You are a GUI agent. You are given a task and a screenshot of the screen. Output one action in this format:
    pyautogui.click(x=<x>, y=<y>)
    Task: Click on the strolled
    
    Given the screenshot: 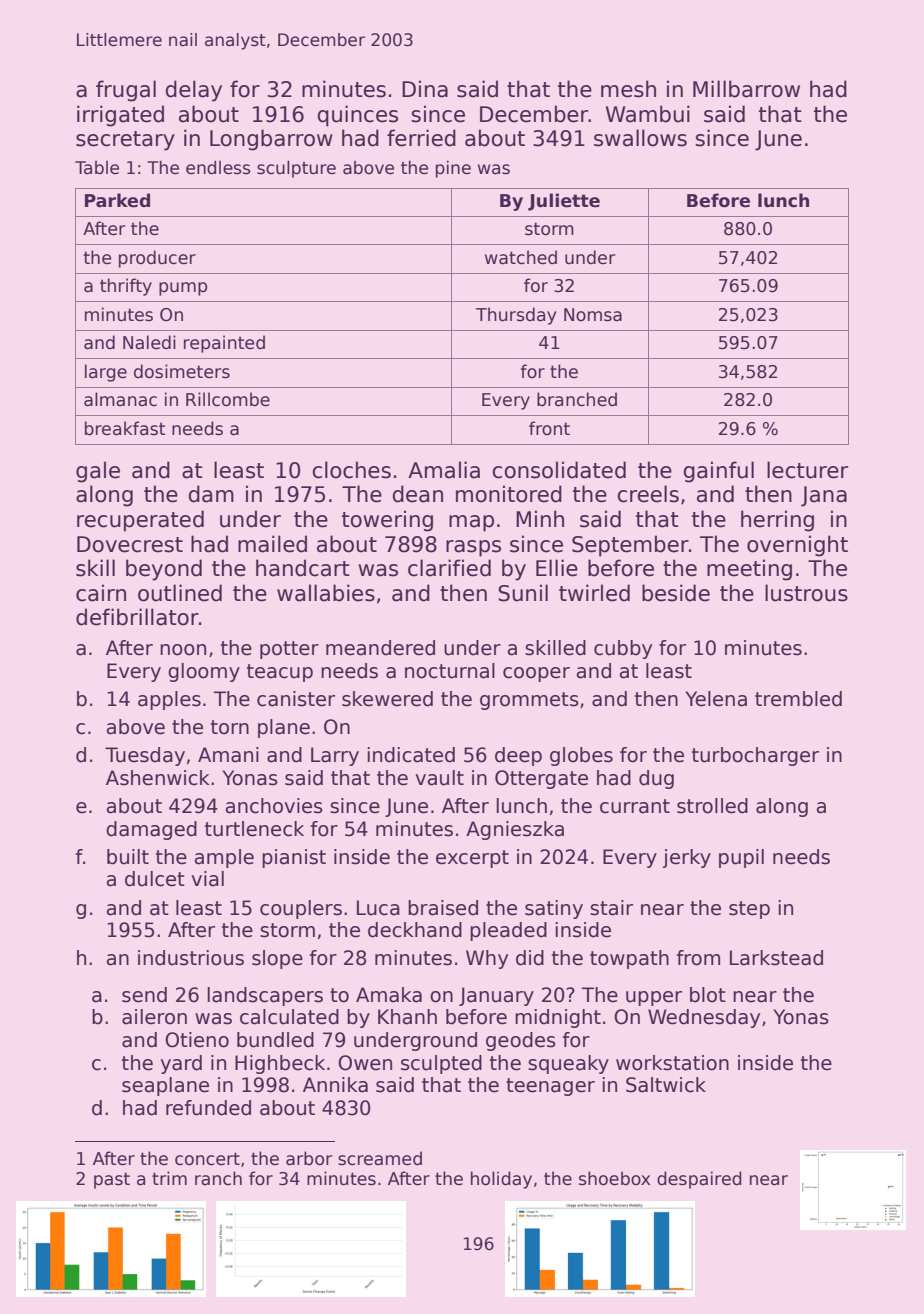 What is the action you would take?
    pyautogui.click(x=712, y=806)
